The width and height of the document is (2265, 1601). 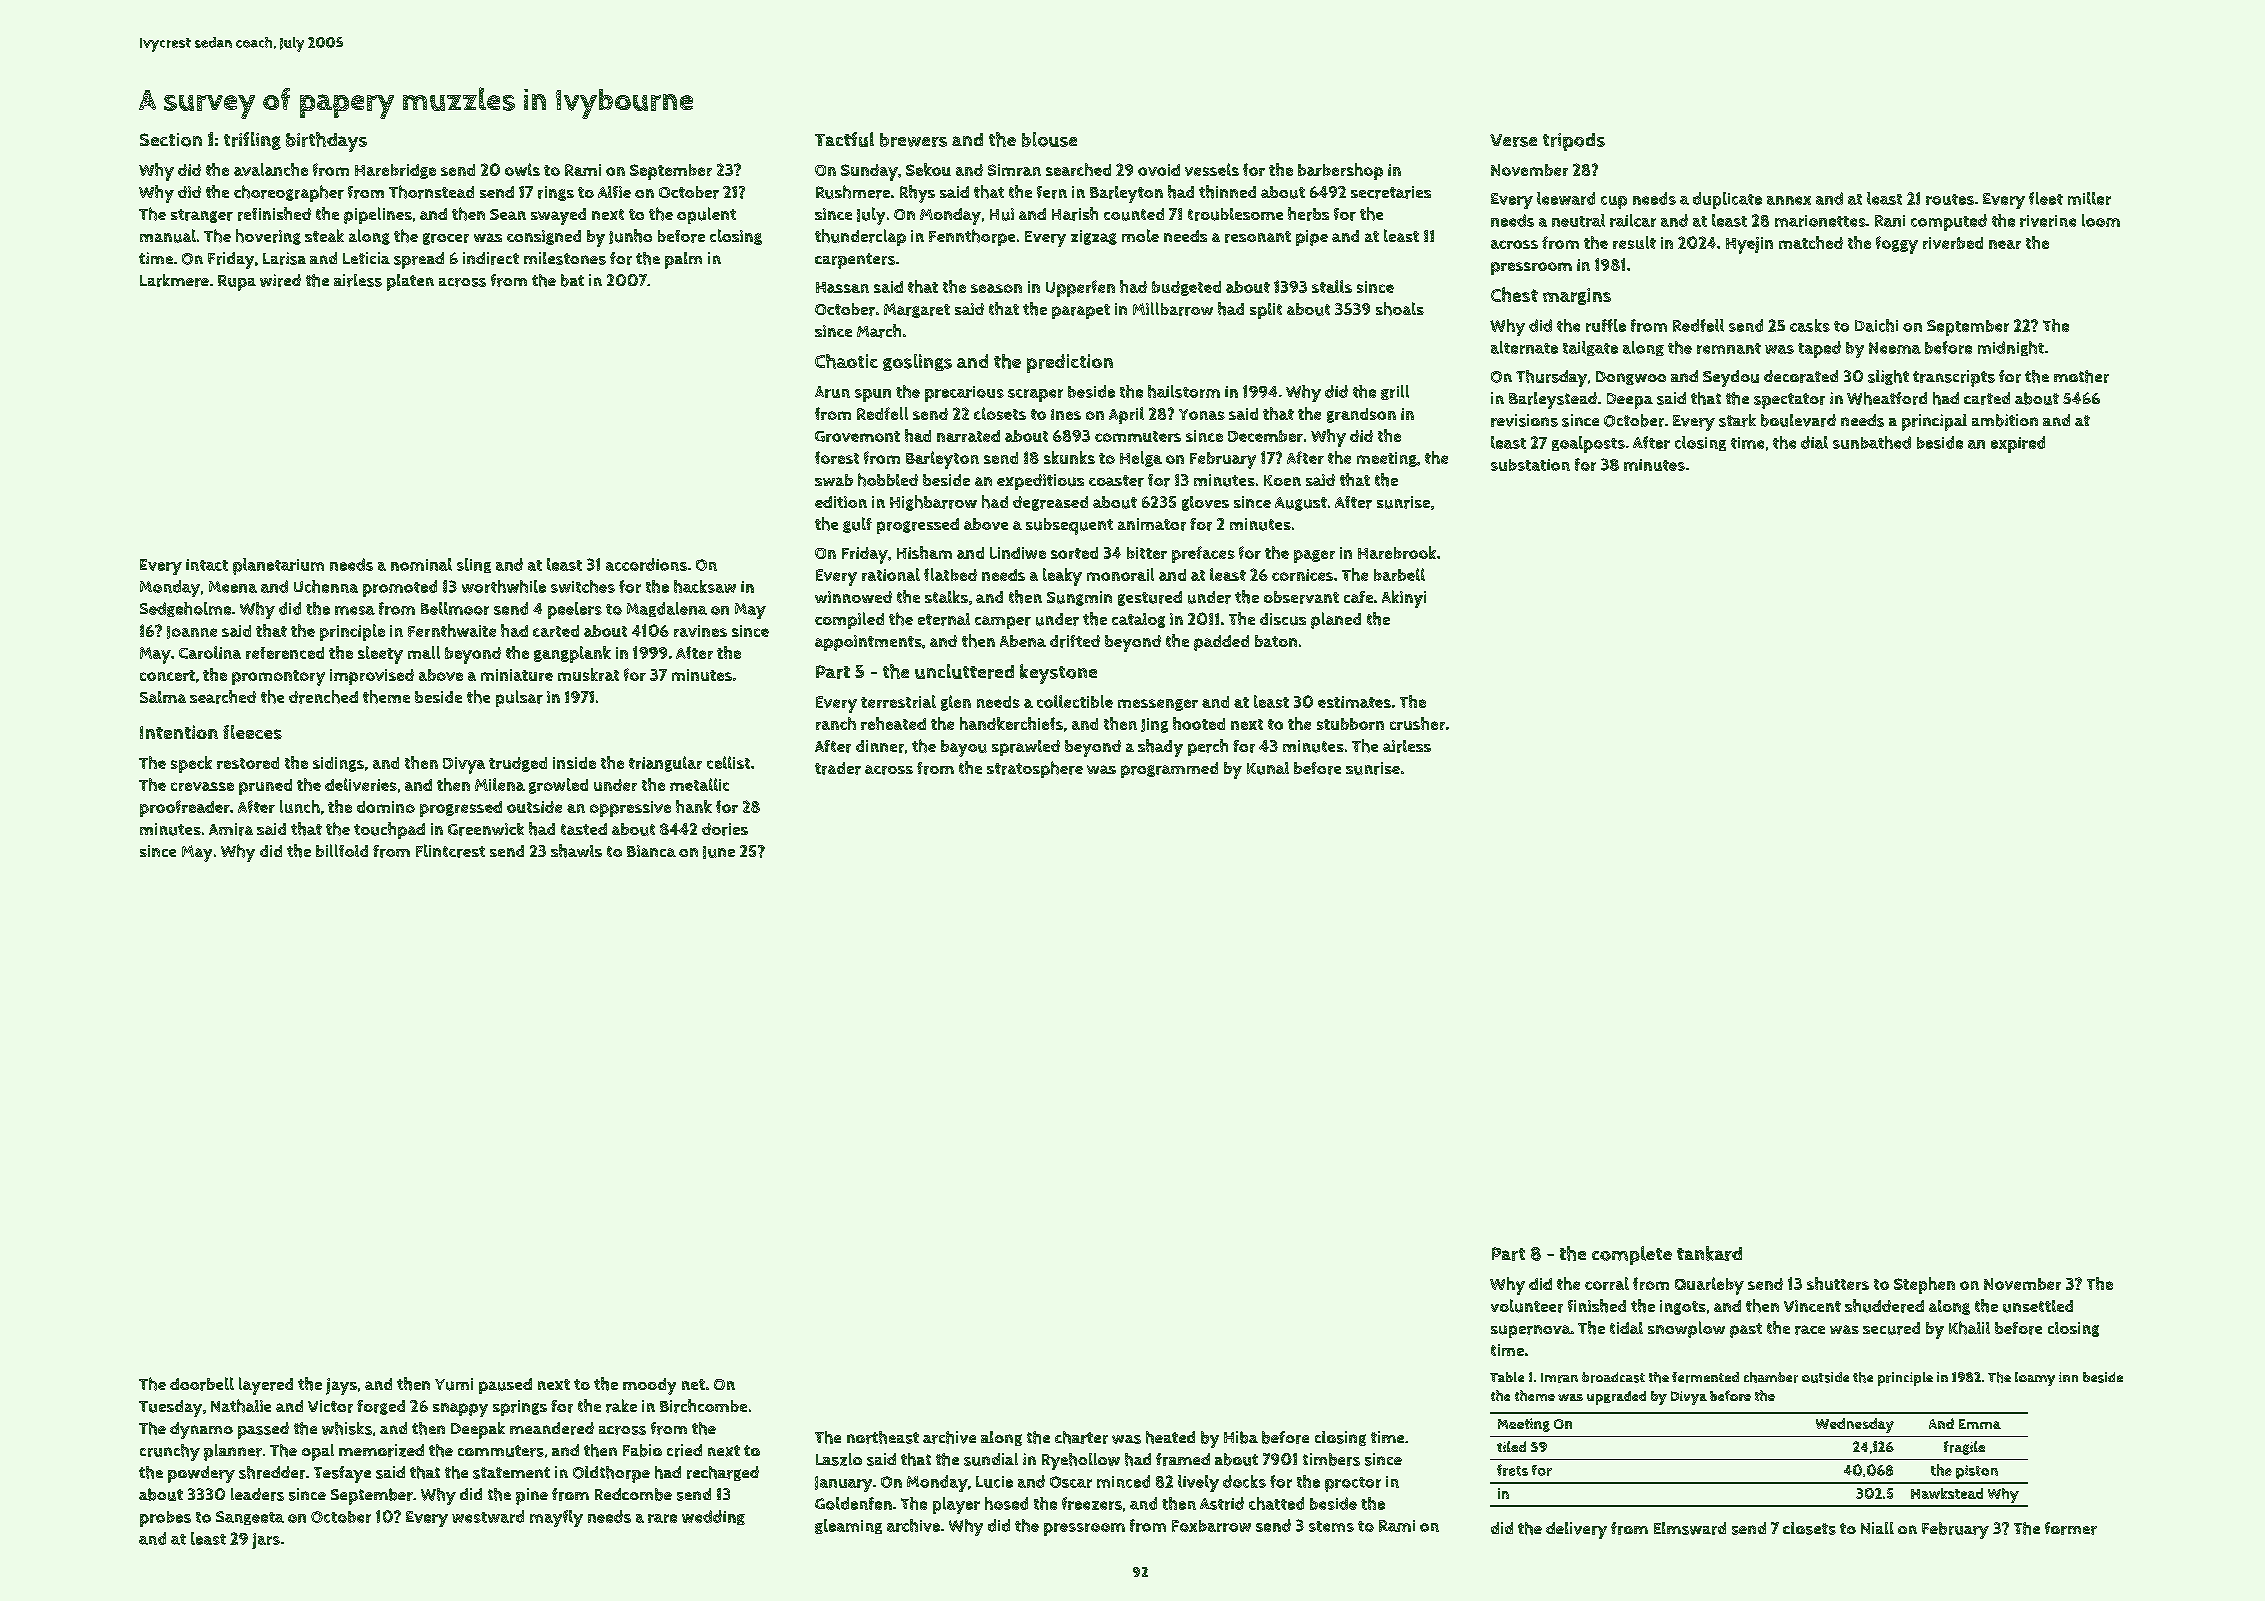 What do you see at coordinates (505, 1386) in the document?
I see `paused` at bounding box center [505, 1386].
